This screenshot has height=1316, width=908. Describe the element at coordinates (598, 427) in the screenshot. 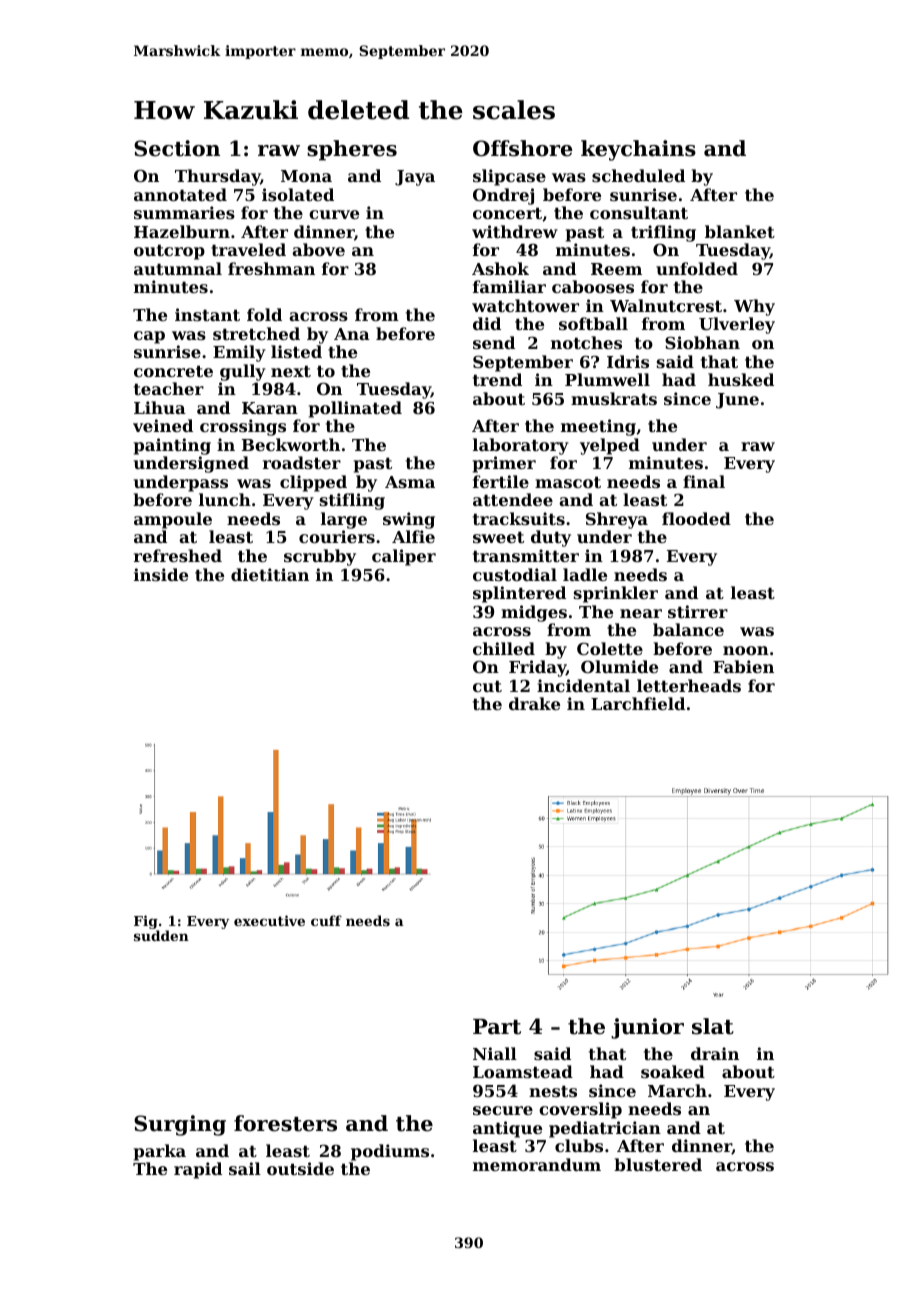

I see `meeting` at that location.
